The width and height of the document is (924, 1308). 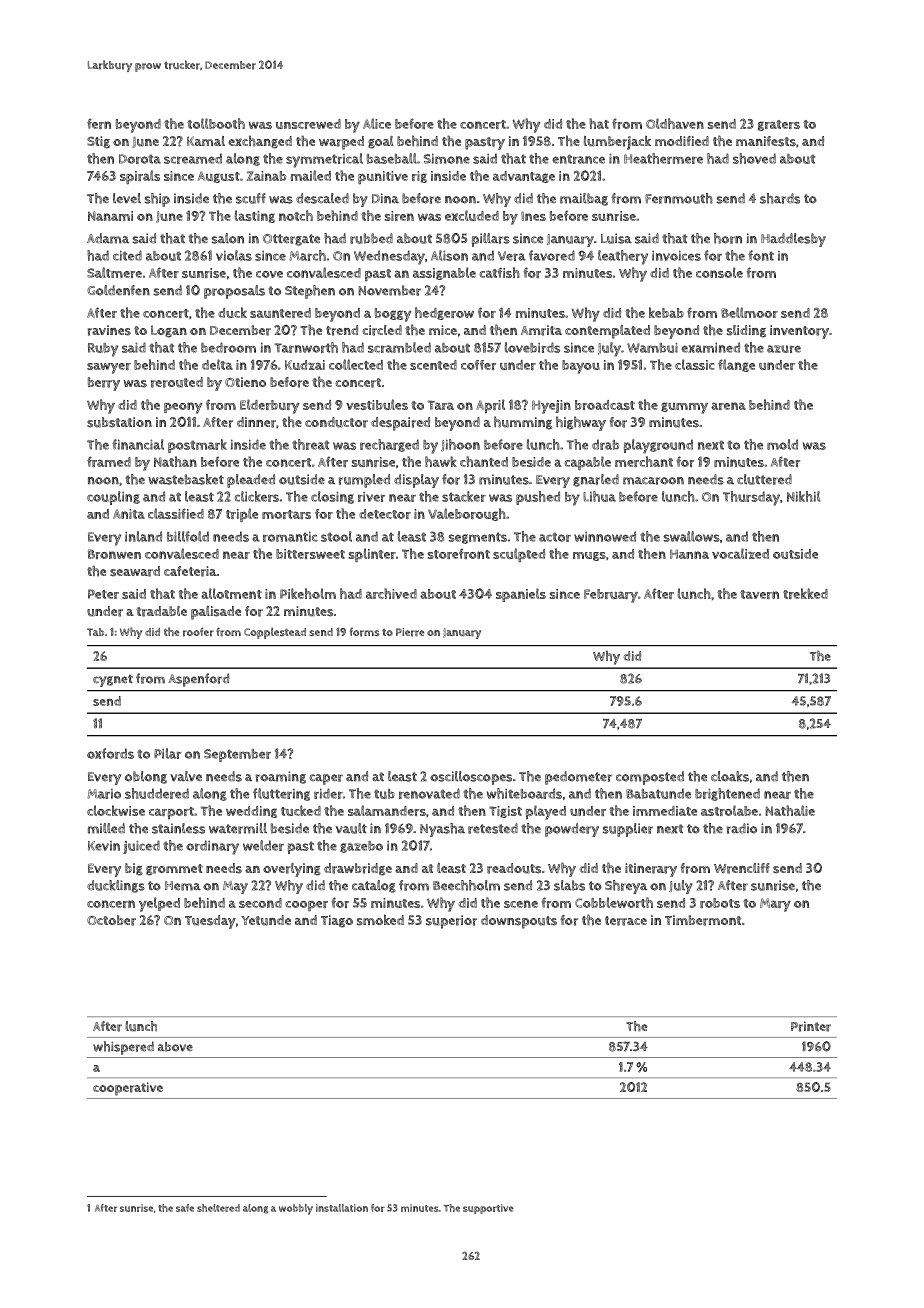 I want to click on slabs, so click(x=569, y=885).
